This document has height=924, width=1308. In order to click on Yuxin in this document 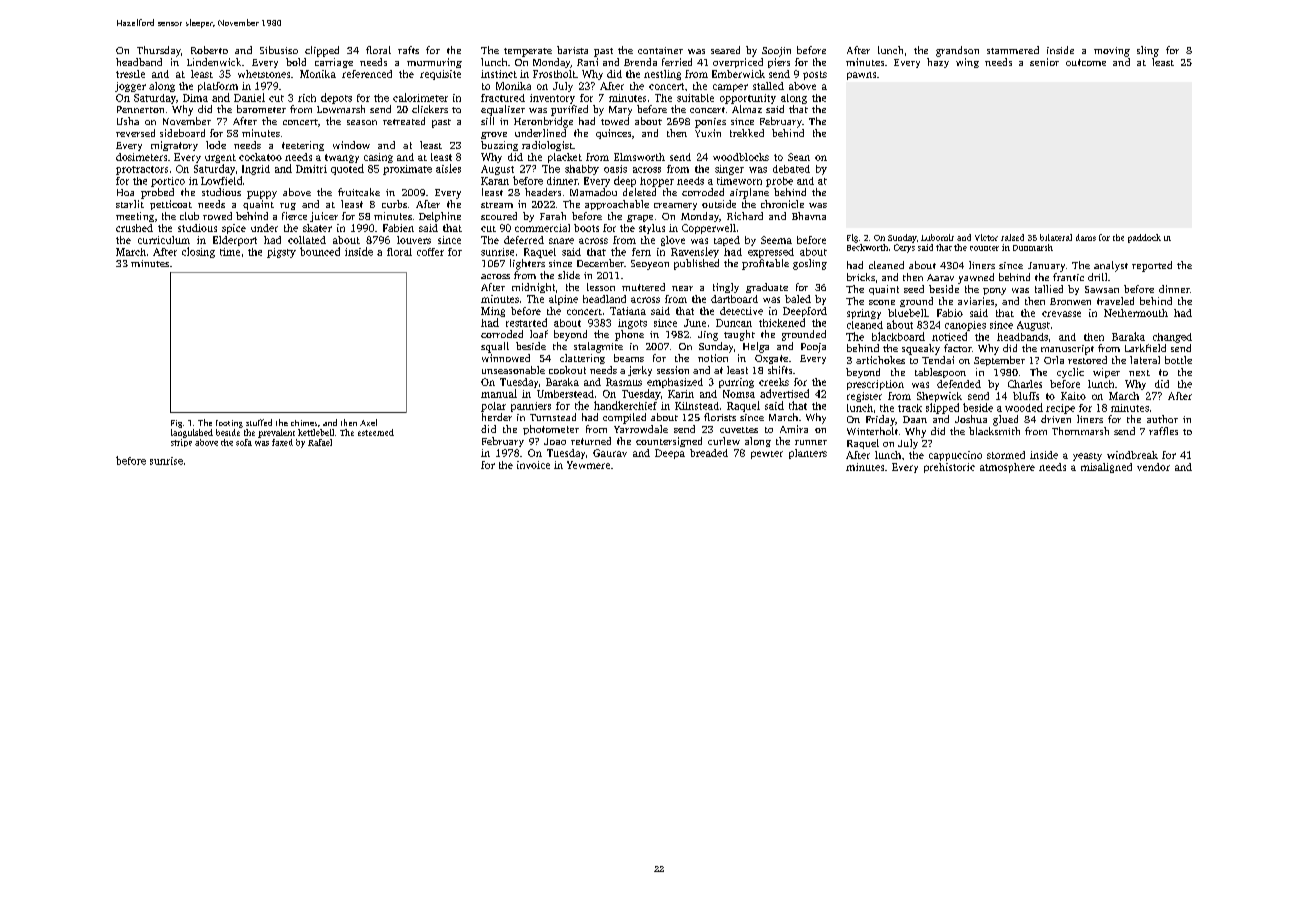, I will do `click(708, 133)`.
